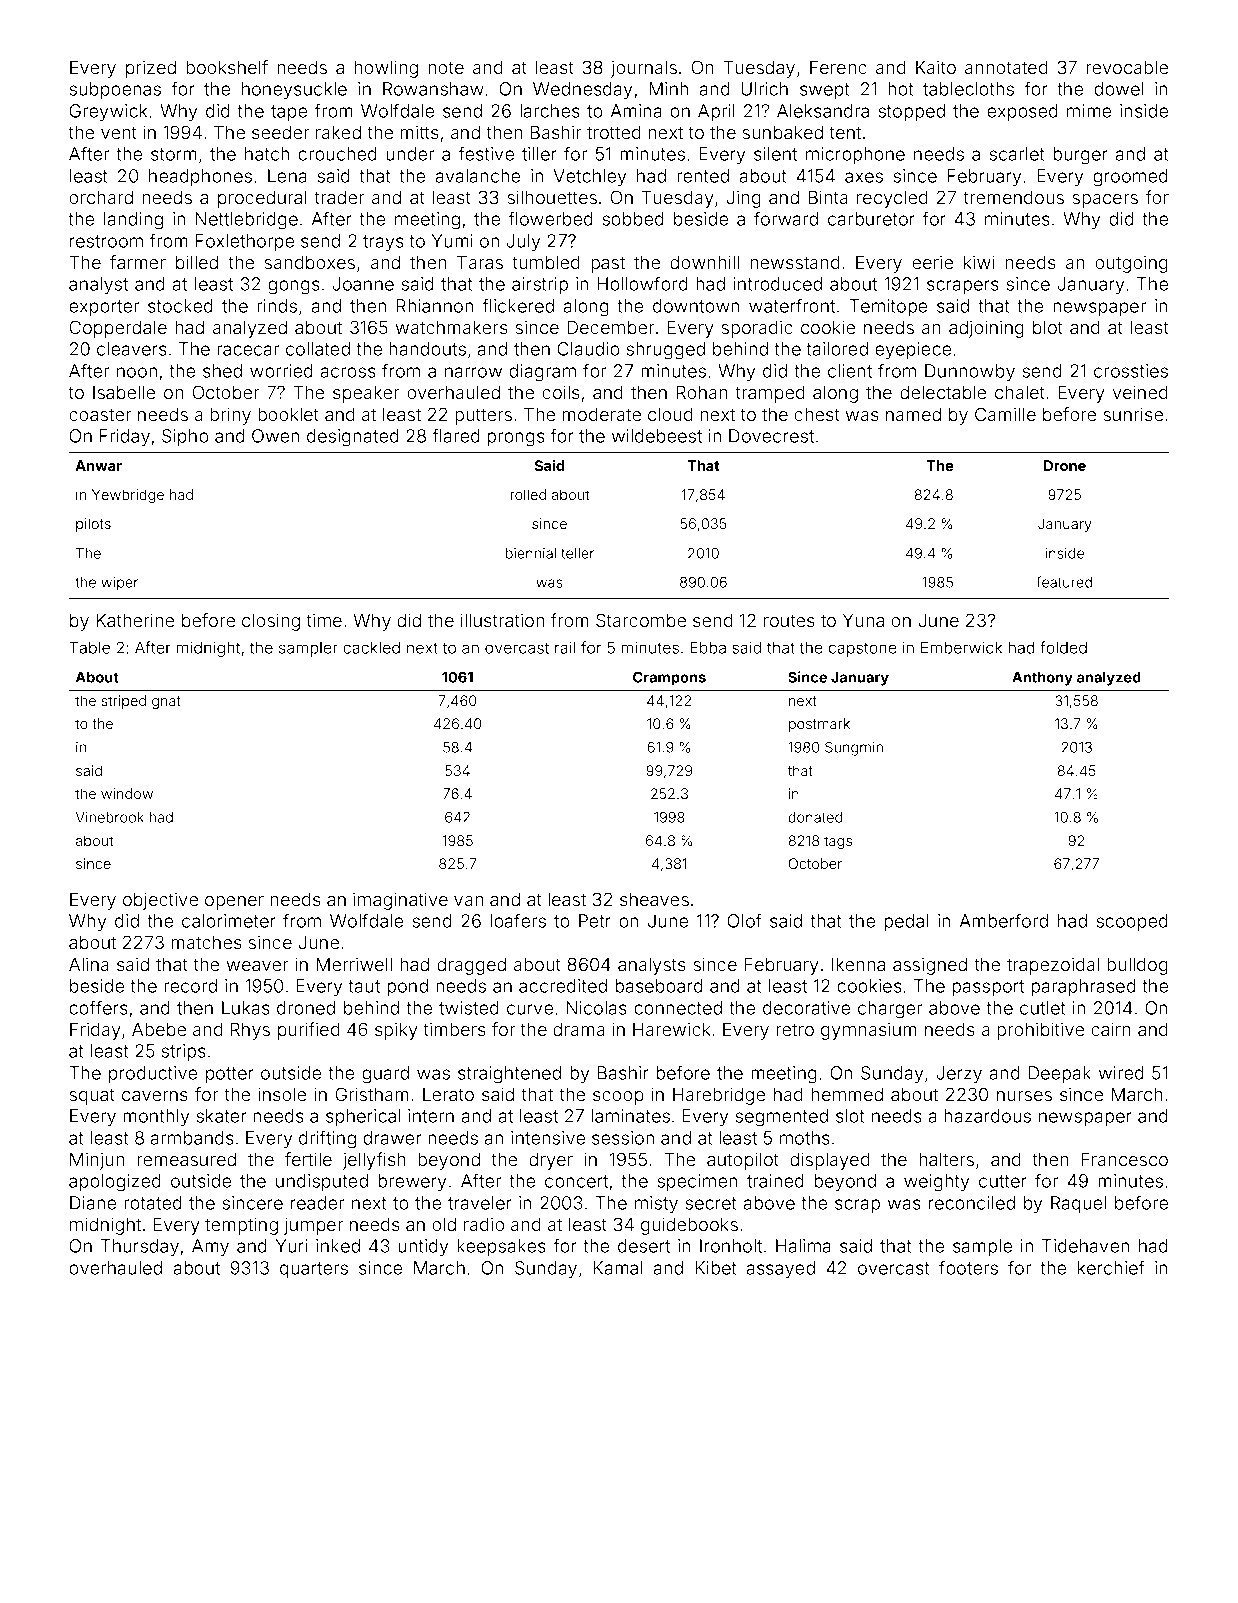  Describe the element at coordinates (968, 1267) in the screenshot. I see `footers` at that location.
